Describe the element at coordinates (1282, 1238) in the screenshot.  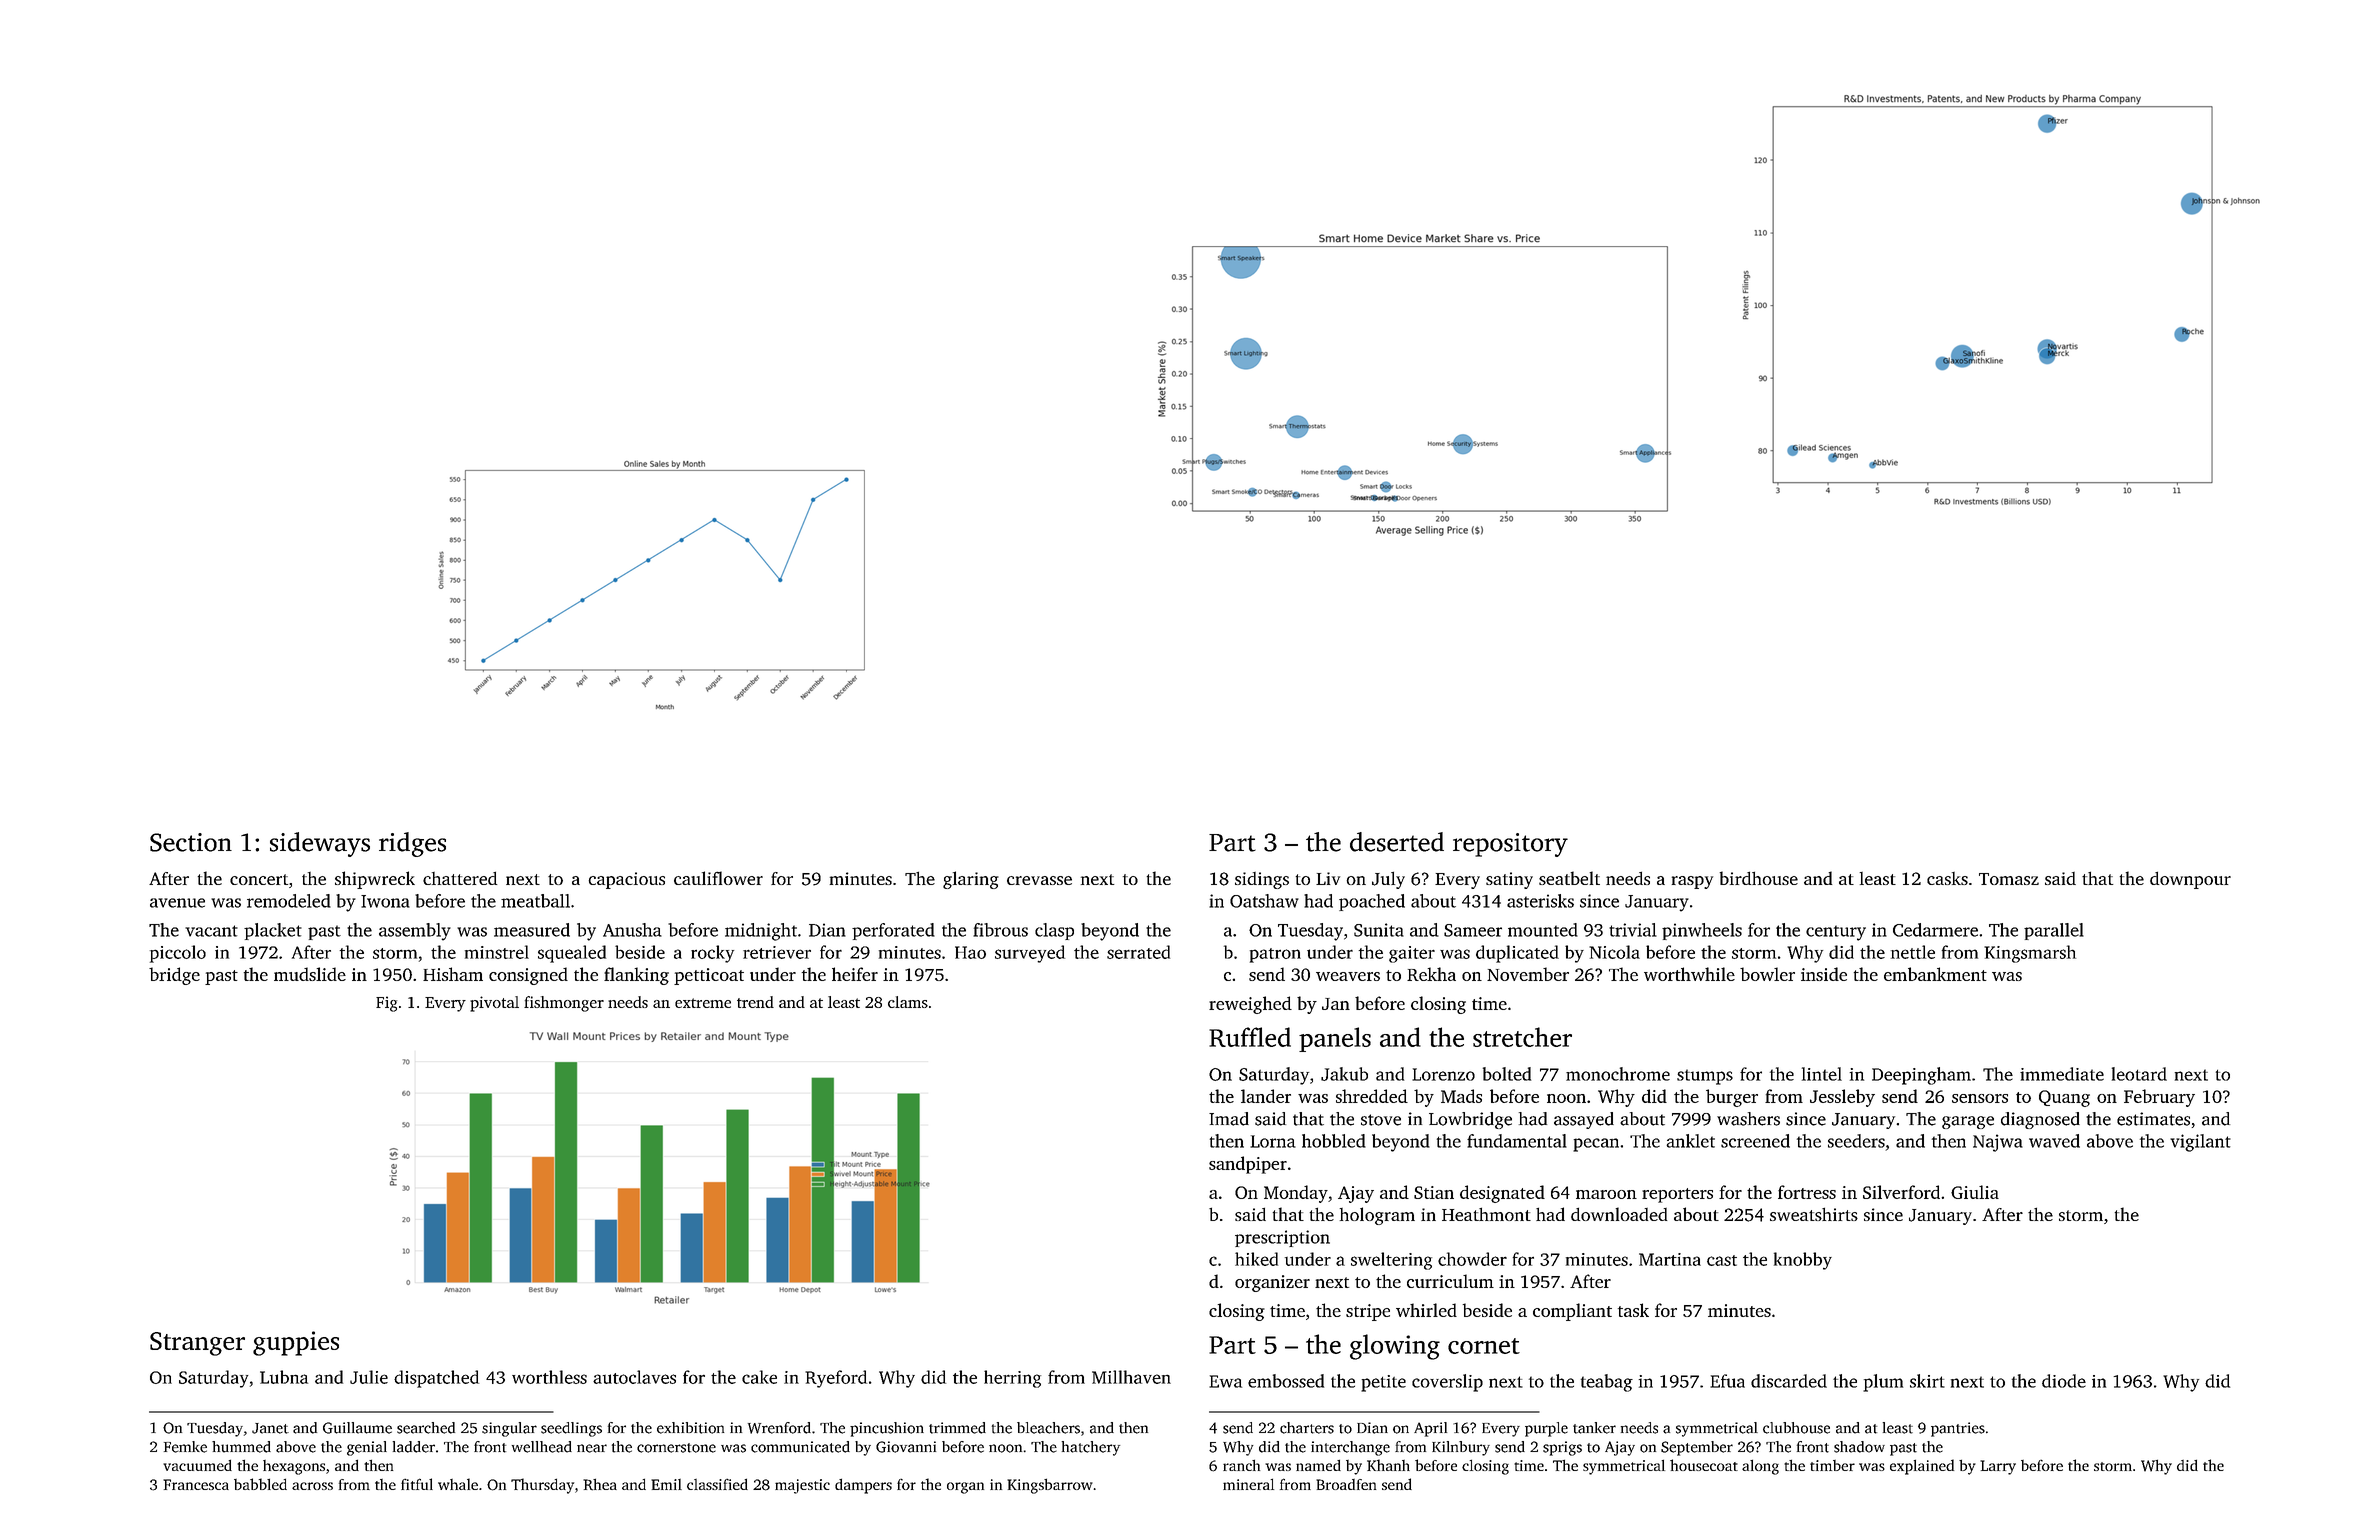
I see `prescription` at that location.
